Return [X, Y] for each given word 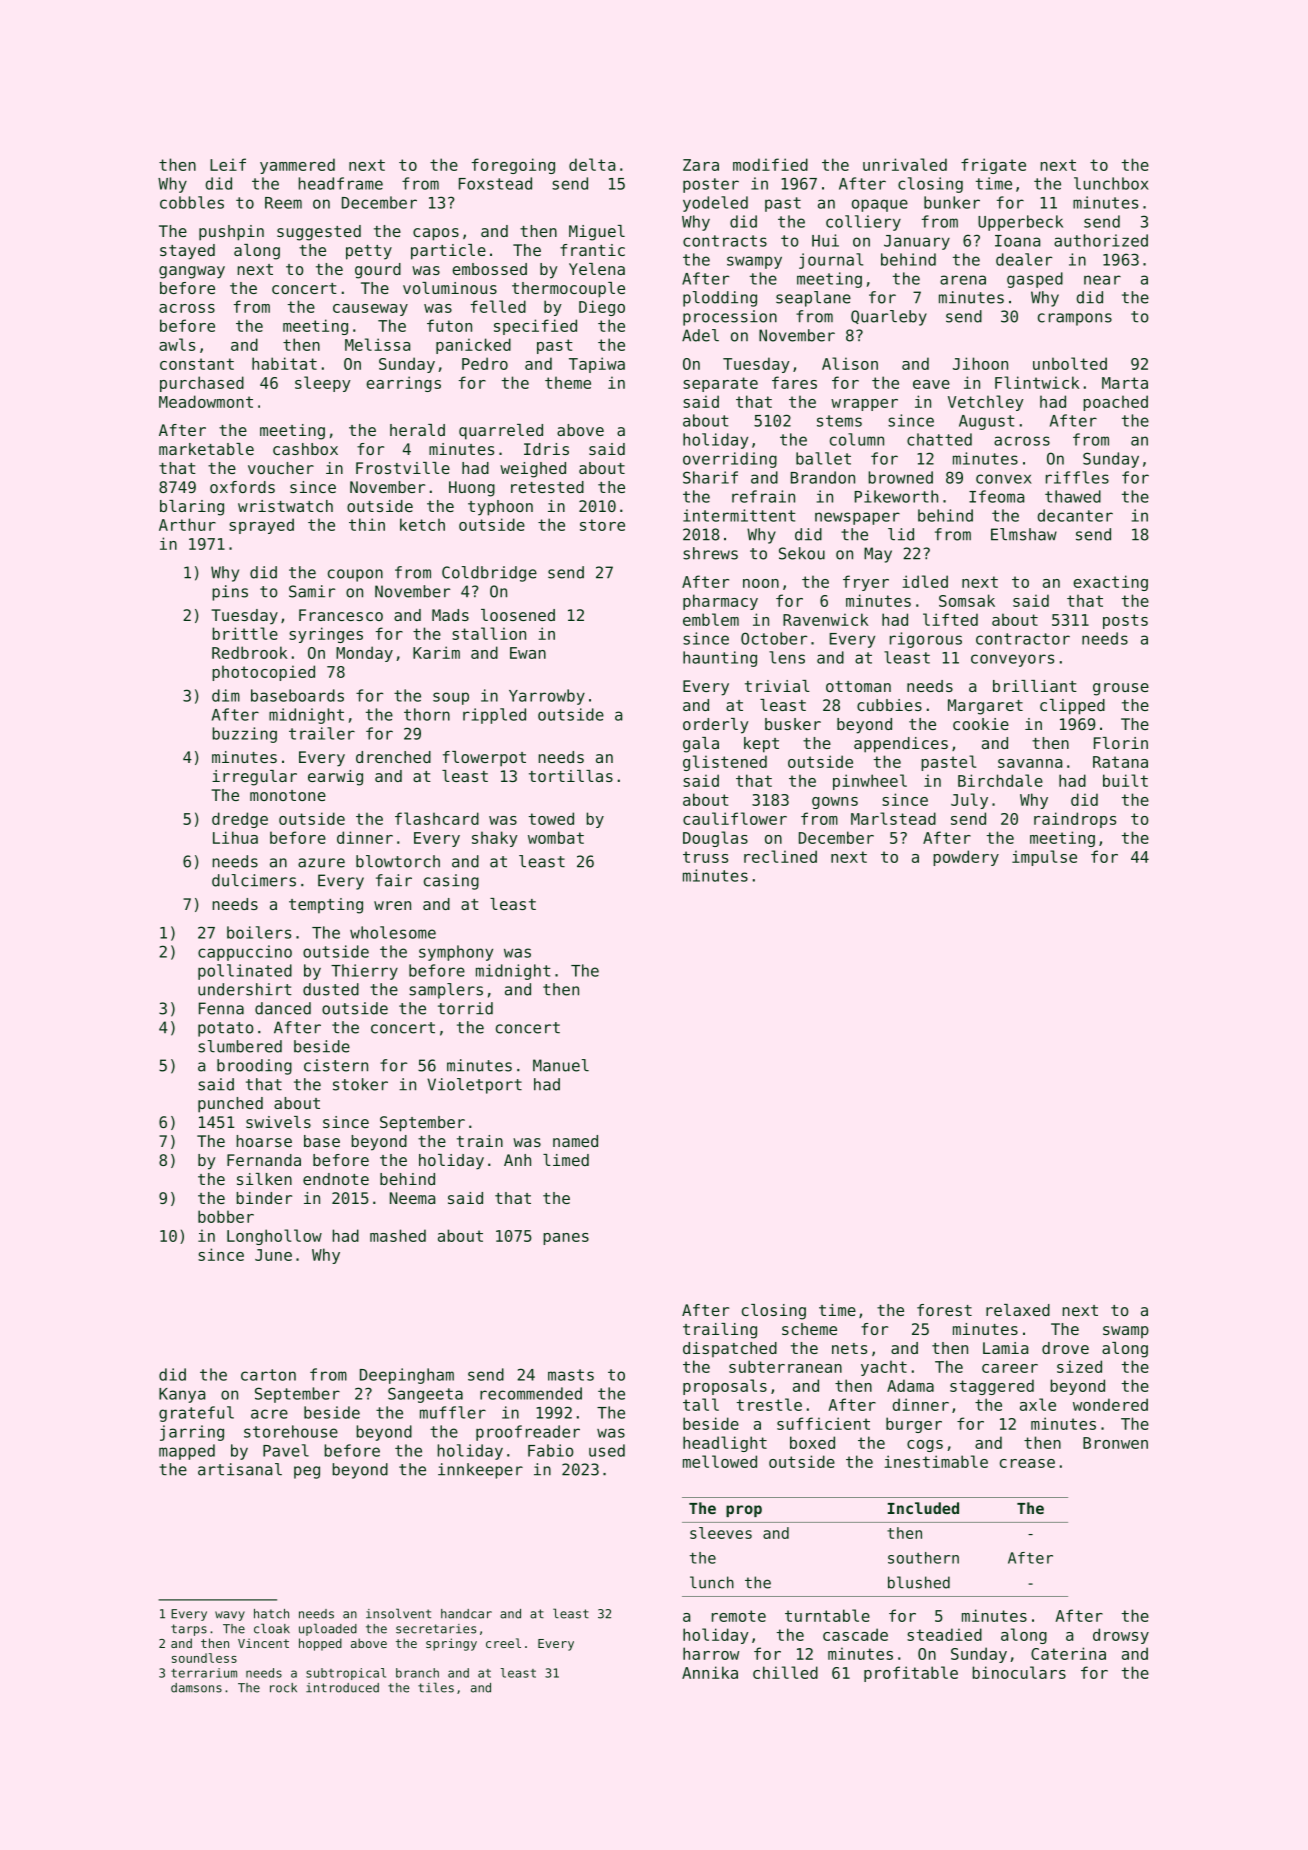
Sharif [710, 477]
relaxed [1018, 1310]
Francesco [341, 615]
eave [931, 384]
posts [1125, 621]
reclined [780, 856]
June [273, 1255]
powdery [966, 858]
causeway [370, 310]
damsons [196, 1688]
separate [720, 384]
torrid [465, 1008]
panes [566, 1239]
